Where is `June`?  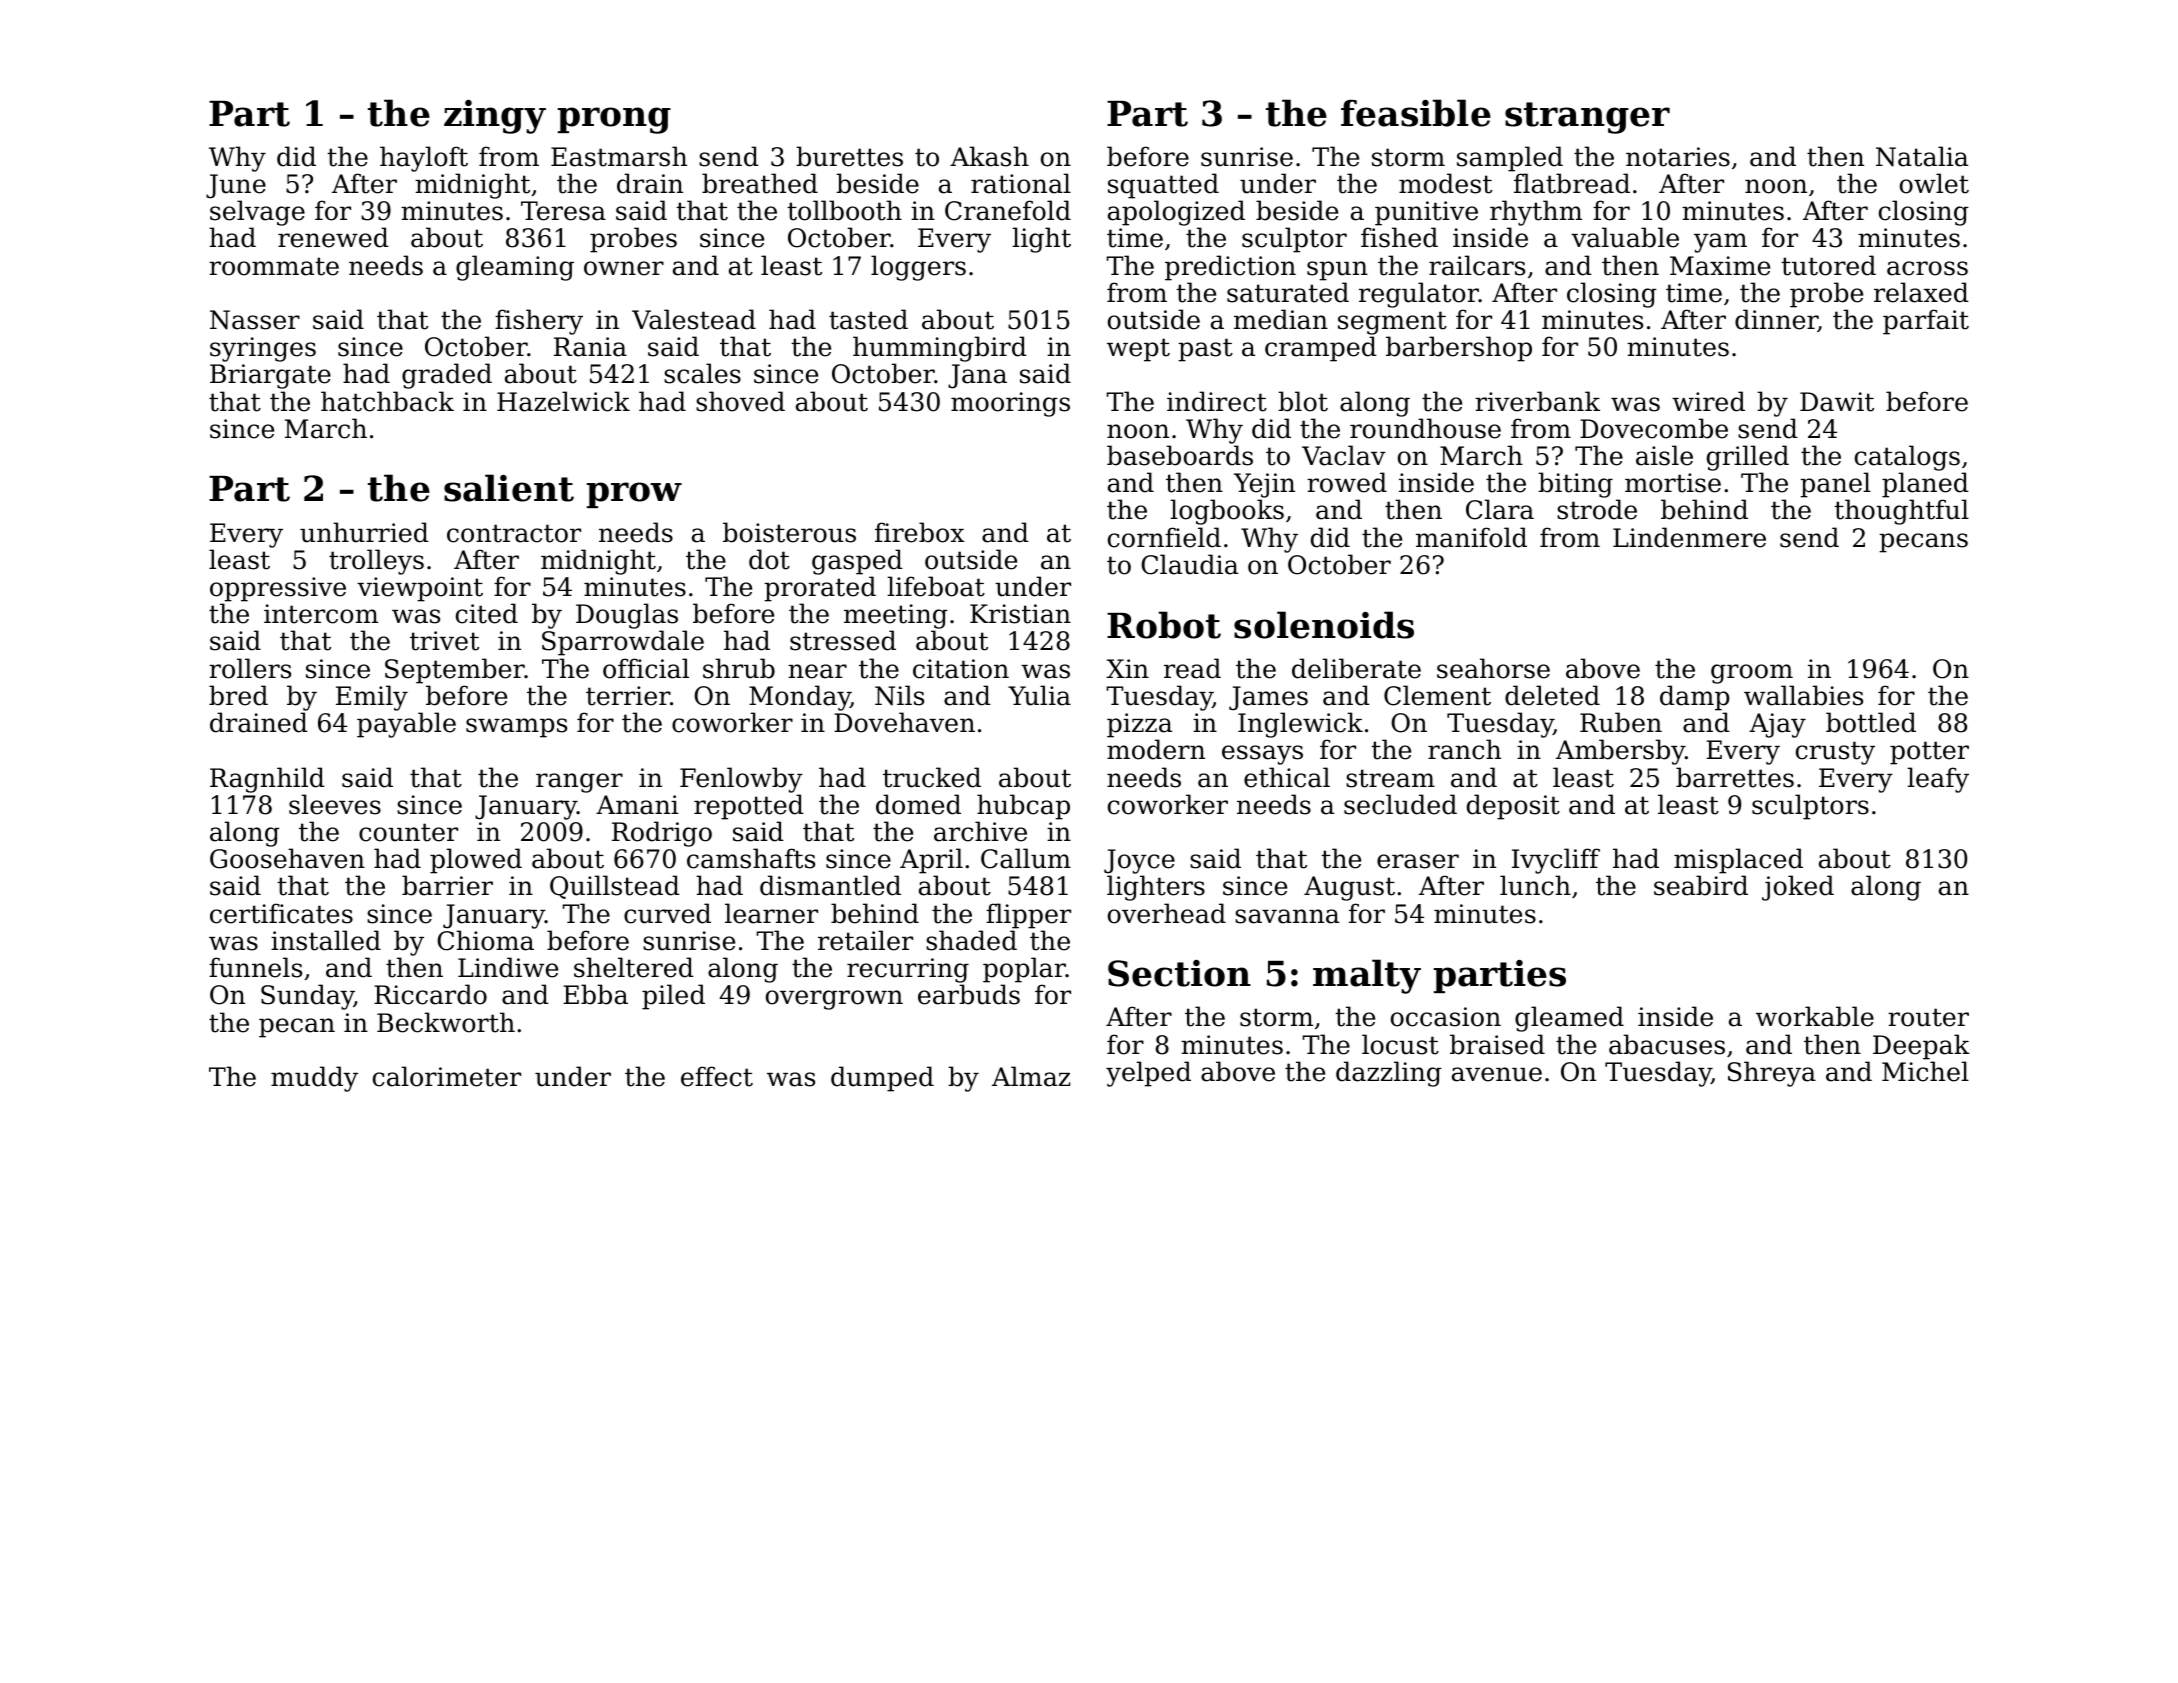 June is located at coordinates (236, 186).
